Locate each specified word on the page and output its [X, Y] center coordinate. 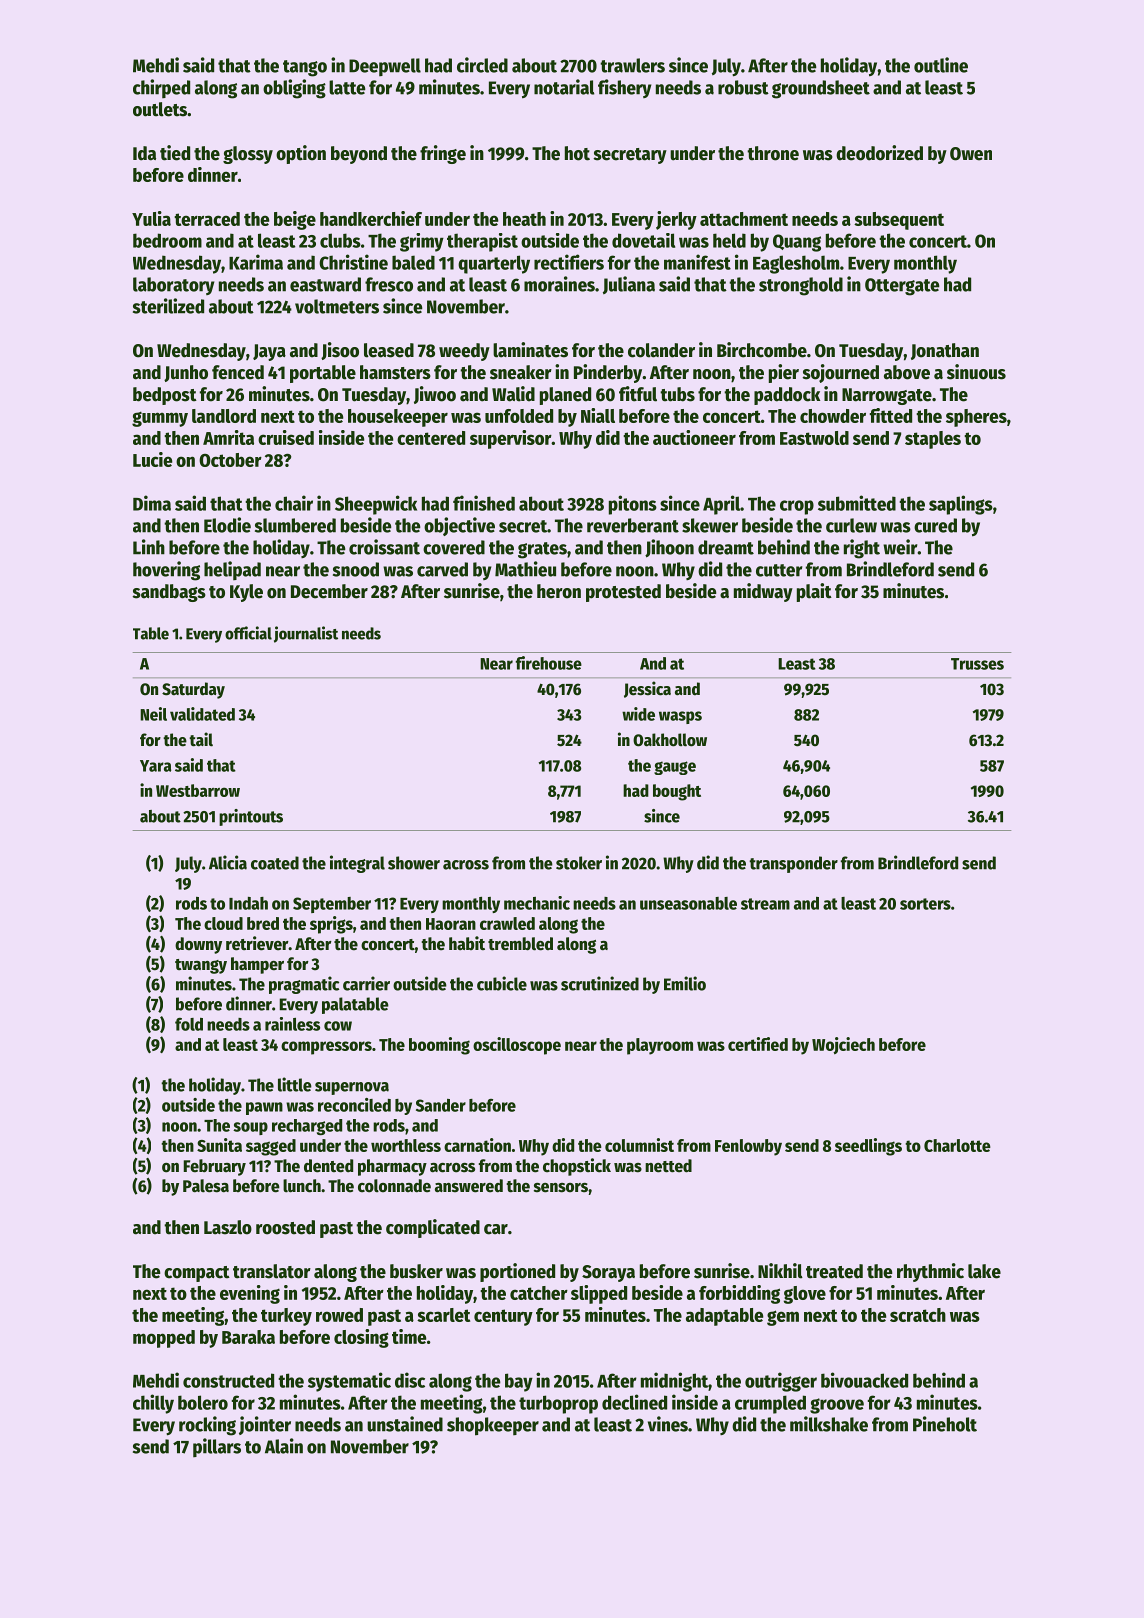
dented [328, 1166]
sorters [925, 904]
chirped [161, 88]
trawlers [632, 65]
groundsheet [821, 89]
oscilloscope [517, 1046]
